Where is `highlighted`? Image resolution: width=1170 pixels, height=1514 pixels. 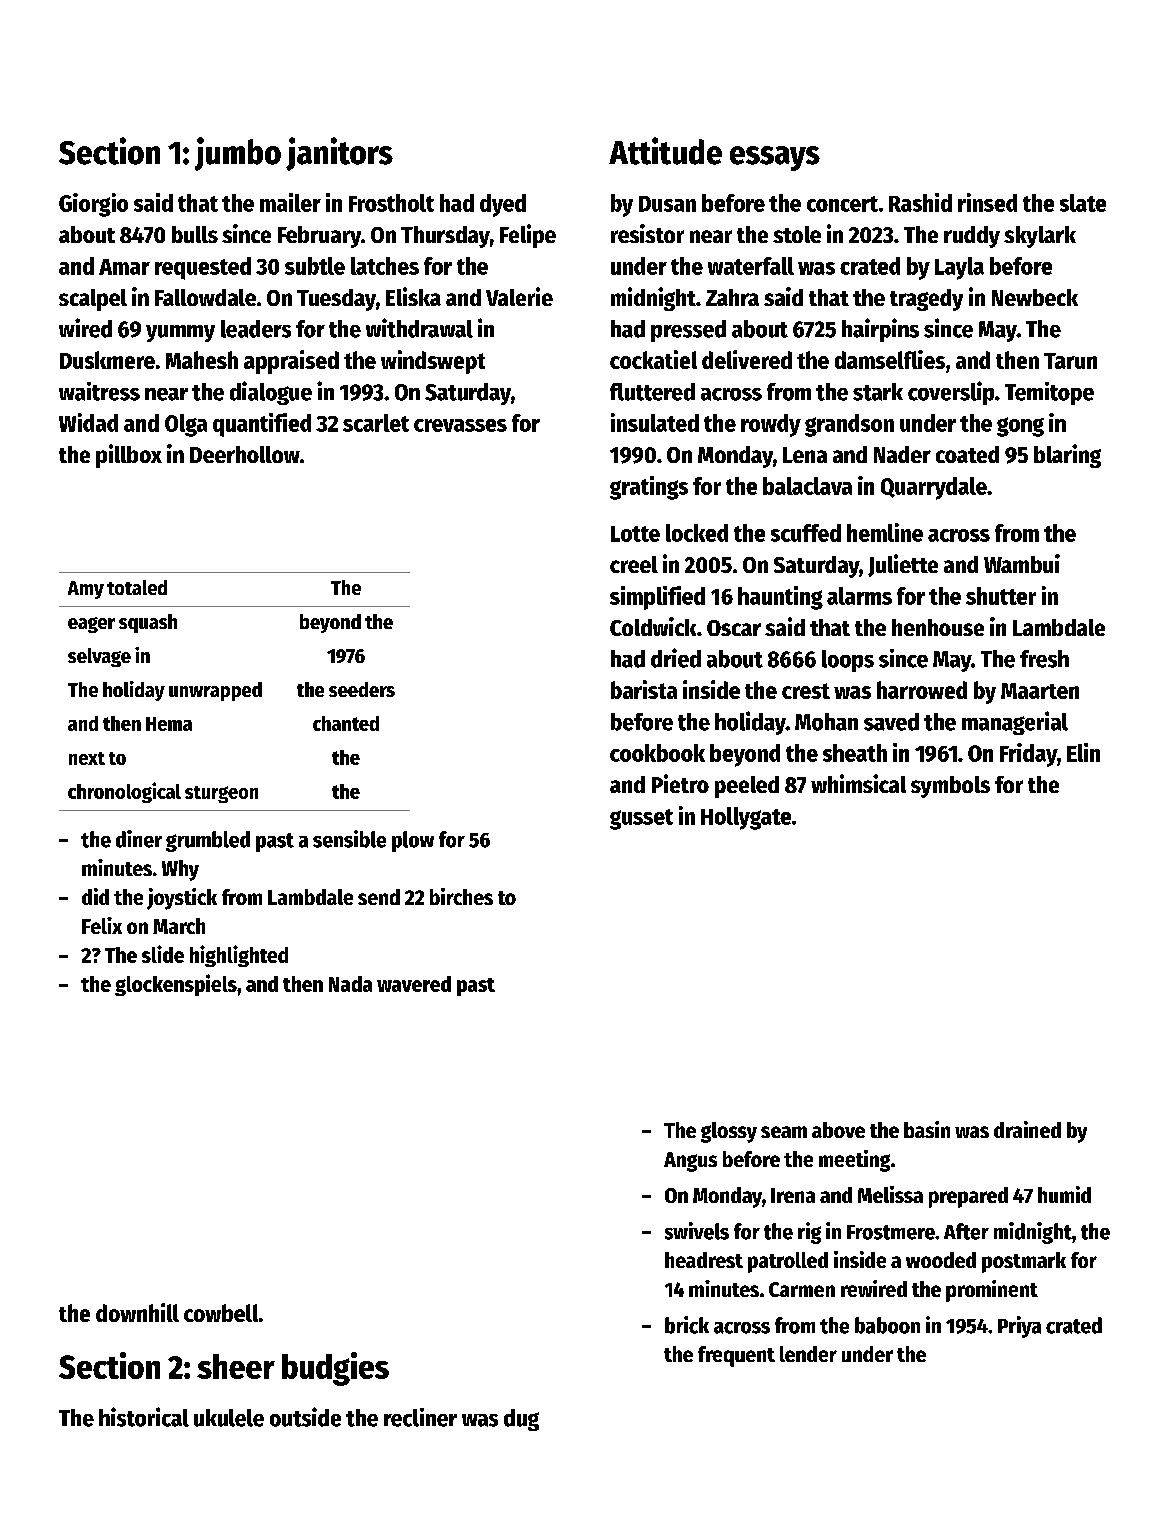
highlighted is located at coordinates (239, 956).
